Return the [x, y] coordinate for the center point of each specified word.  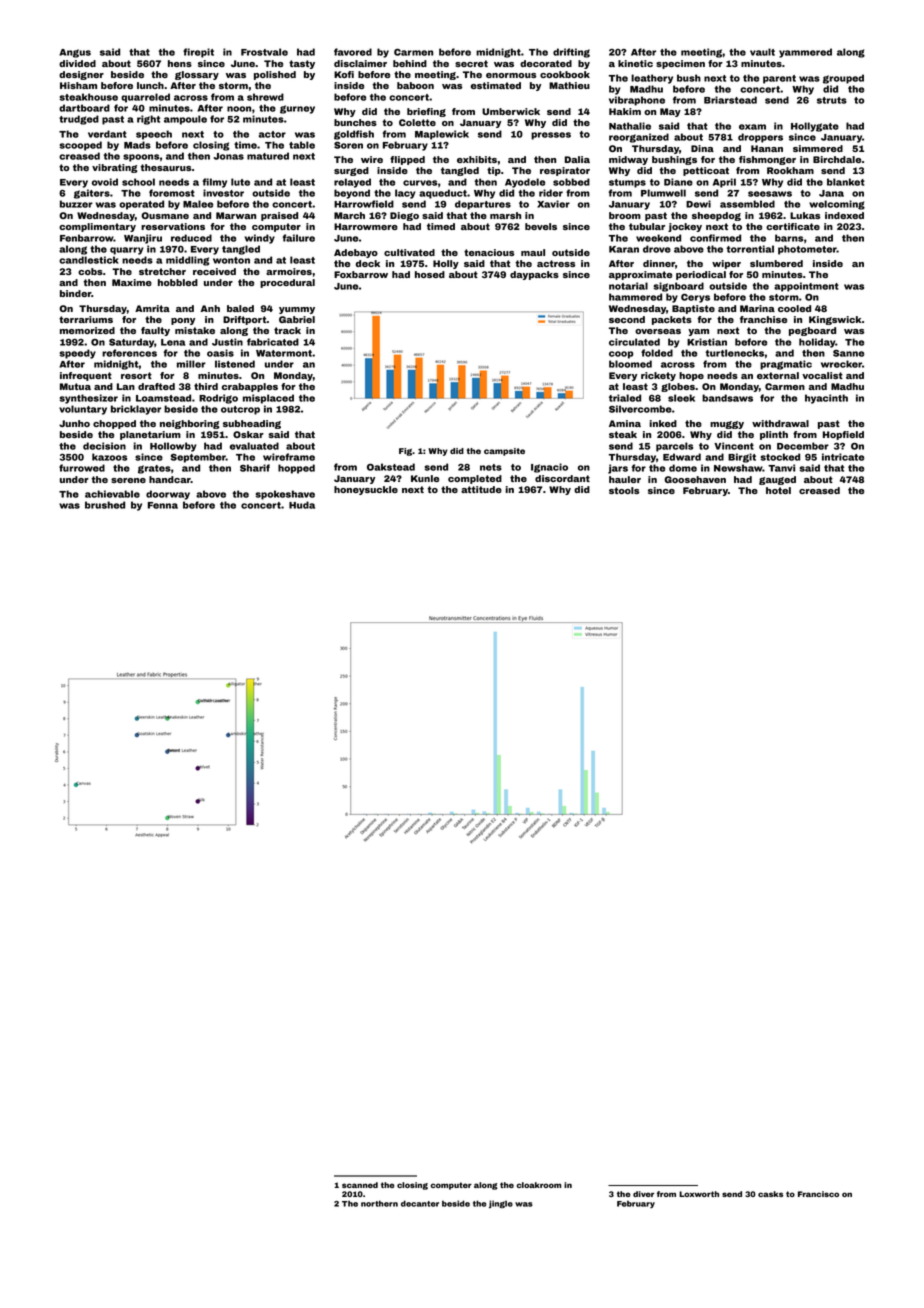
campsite [504, 452]
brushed [105, 505]
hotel [778, 490]
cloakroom [539, 1185]
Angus [75, 53]
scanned [360, 1185]
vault [762, 52]
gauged [777, 480]
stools [624, 490]
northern [379, 1203]
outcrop [240, 410]
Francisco [818, 1194]
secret [471, 63]
